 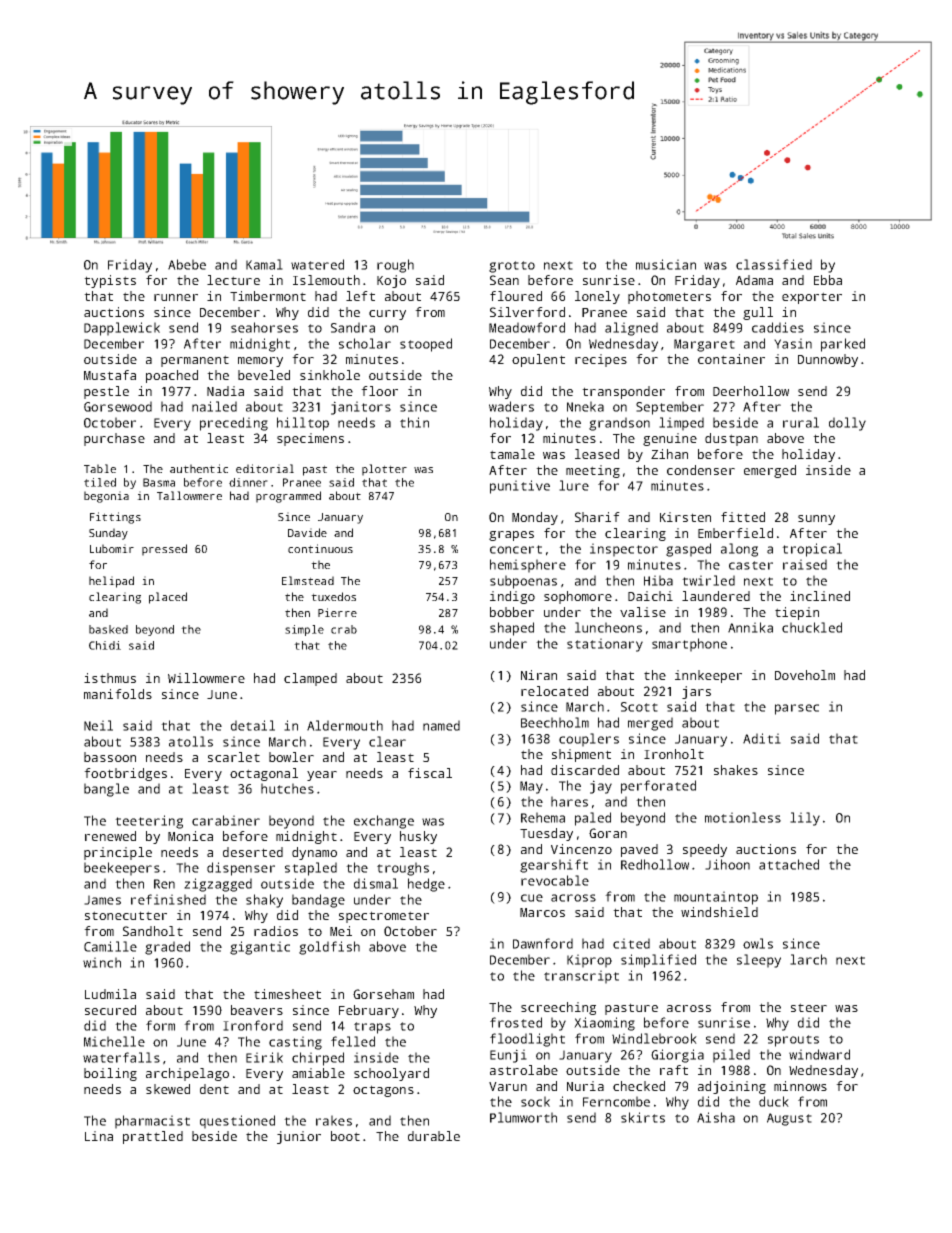 I want to click on Ferncombe, so click(x=616, y=1101).
